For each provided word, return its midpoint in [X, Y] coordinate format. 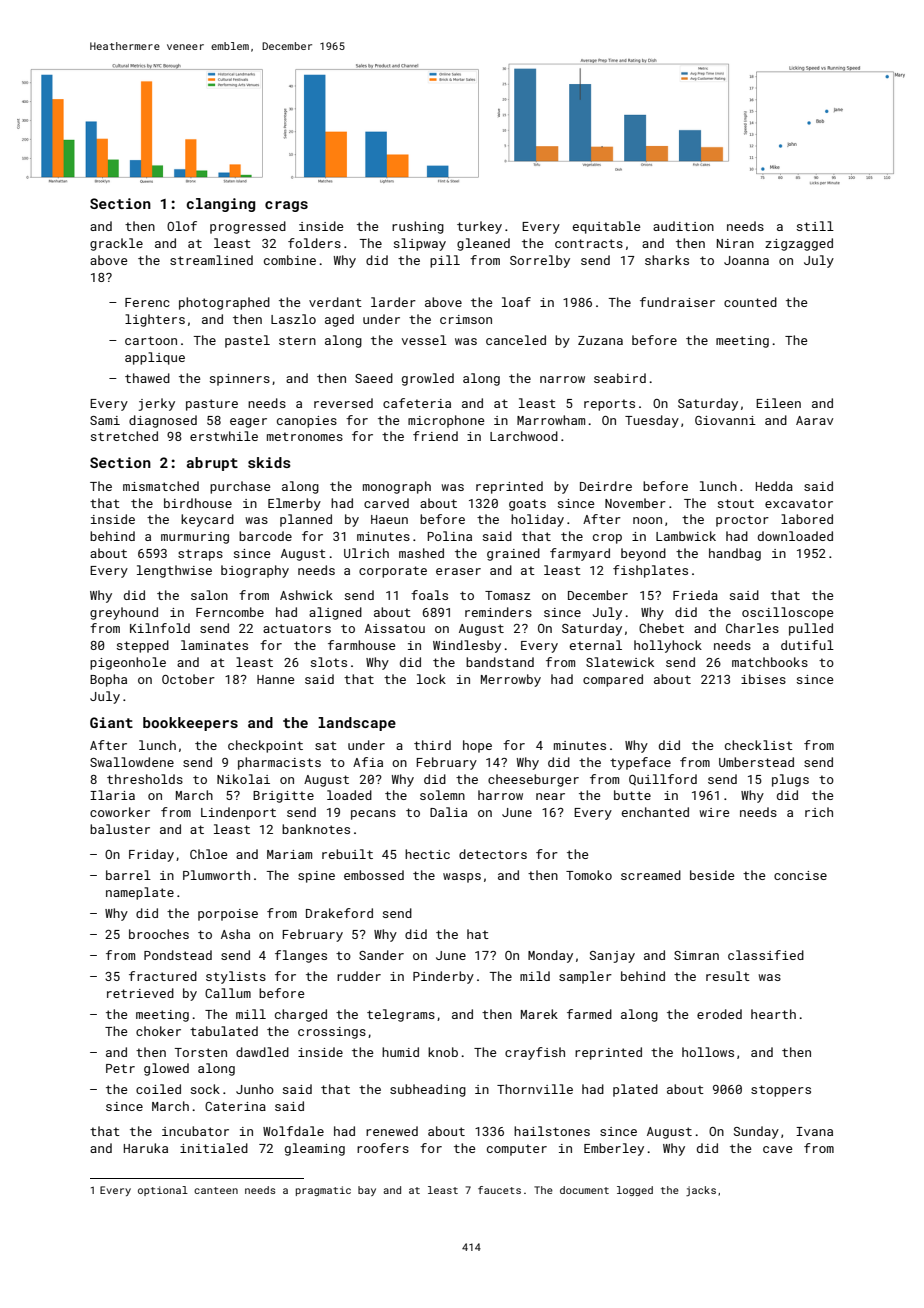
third [432, 745]
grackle [116, 244]
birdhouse [198, 503]
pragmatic [323, 1191]
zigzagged [799, 244]
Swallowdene [132, 762]
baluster [120, 829]
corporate [393, 572]
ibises [763, 679]
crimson [466, 319]
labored [807, 519]
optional [163, 1191]
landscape [357, 724]
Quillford [663, 779]
